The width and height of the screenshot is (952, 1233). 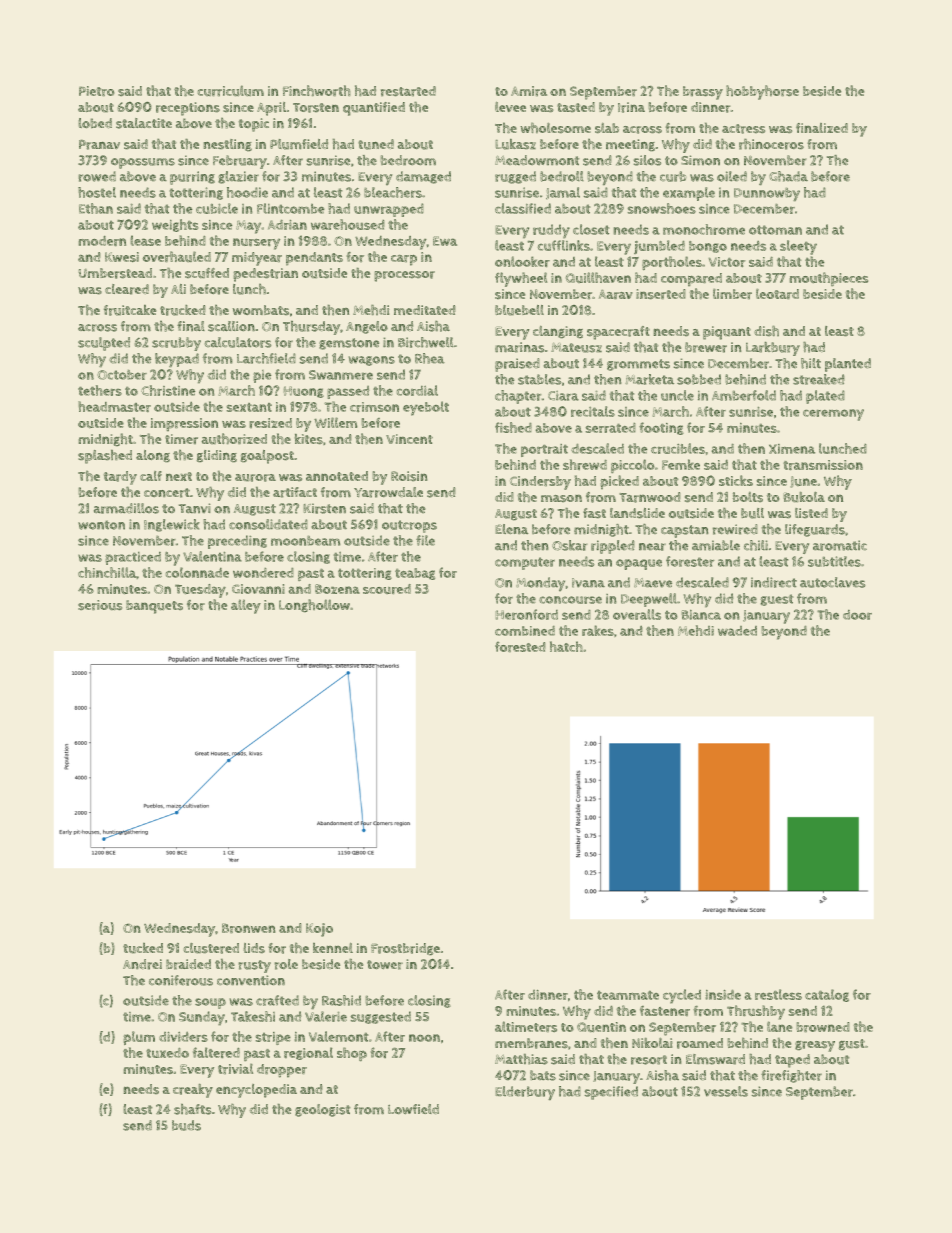 I want to click on chinchilla, so click(x=107, y=572).
